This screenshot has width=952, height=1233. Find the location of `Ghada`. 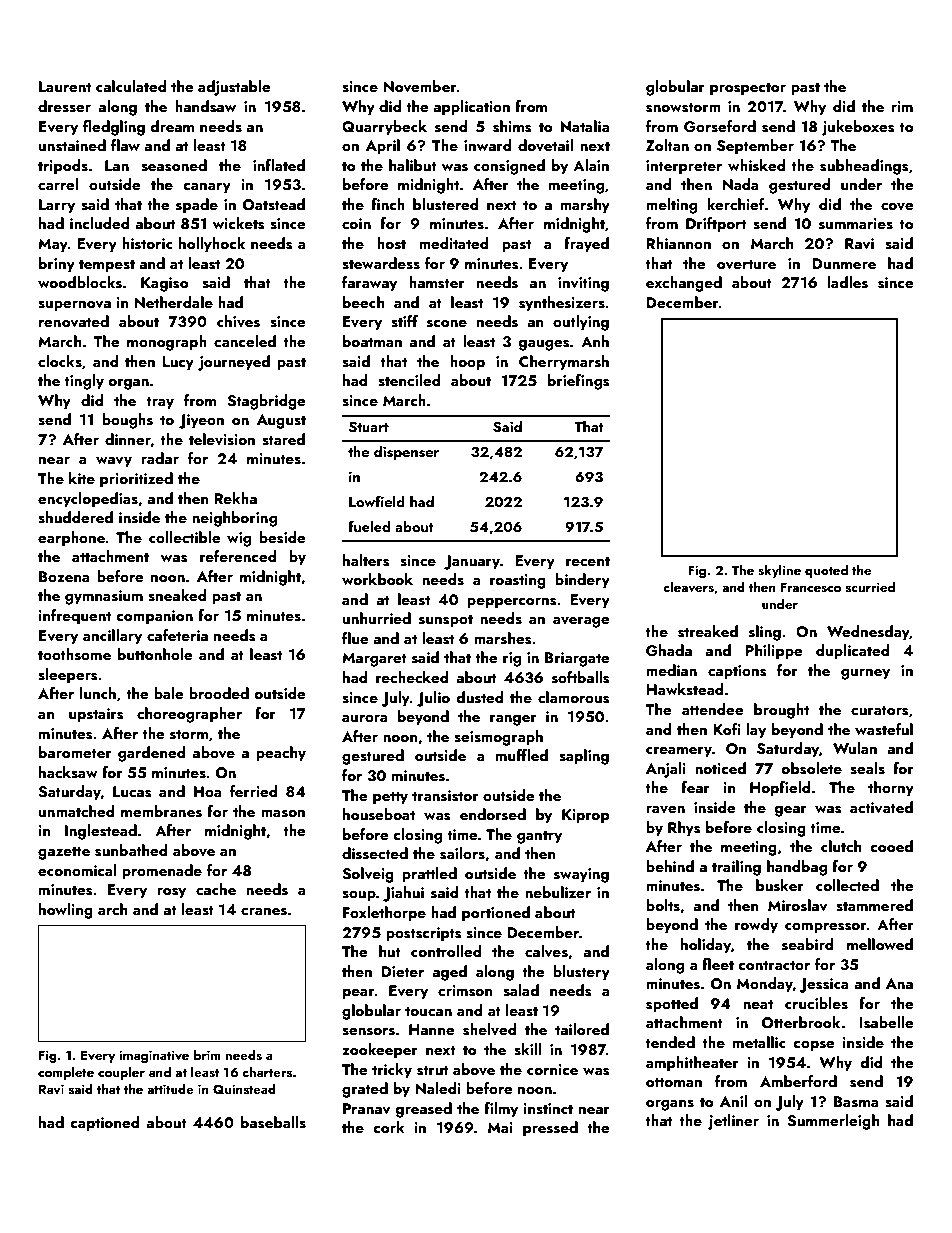

Ghada is located at coordinates (669, 650).
